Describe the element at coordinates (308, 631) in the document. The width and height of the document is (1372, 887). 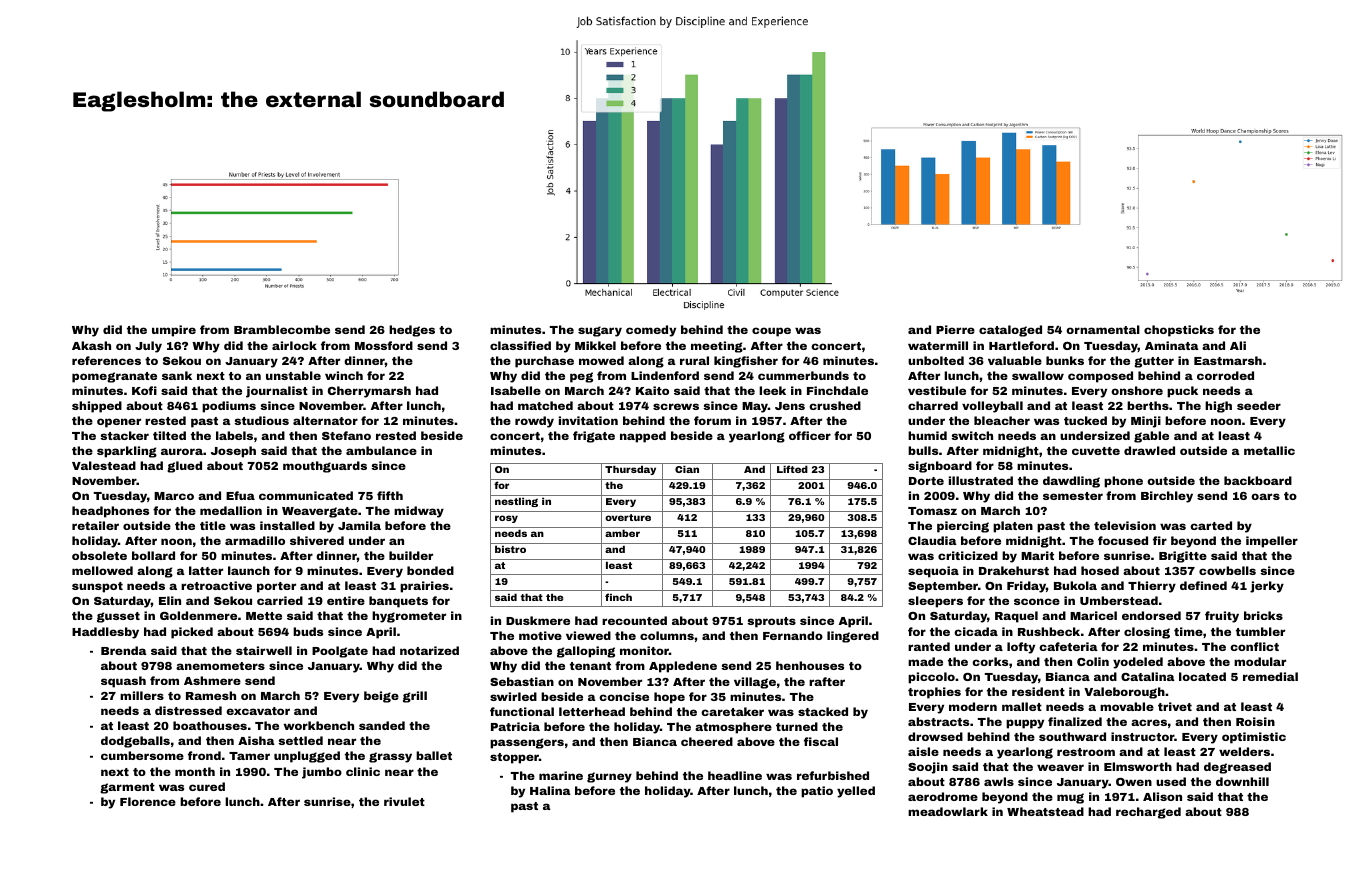
I see `buds` at that location.
